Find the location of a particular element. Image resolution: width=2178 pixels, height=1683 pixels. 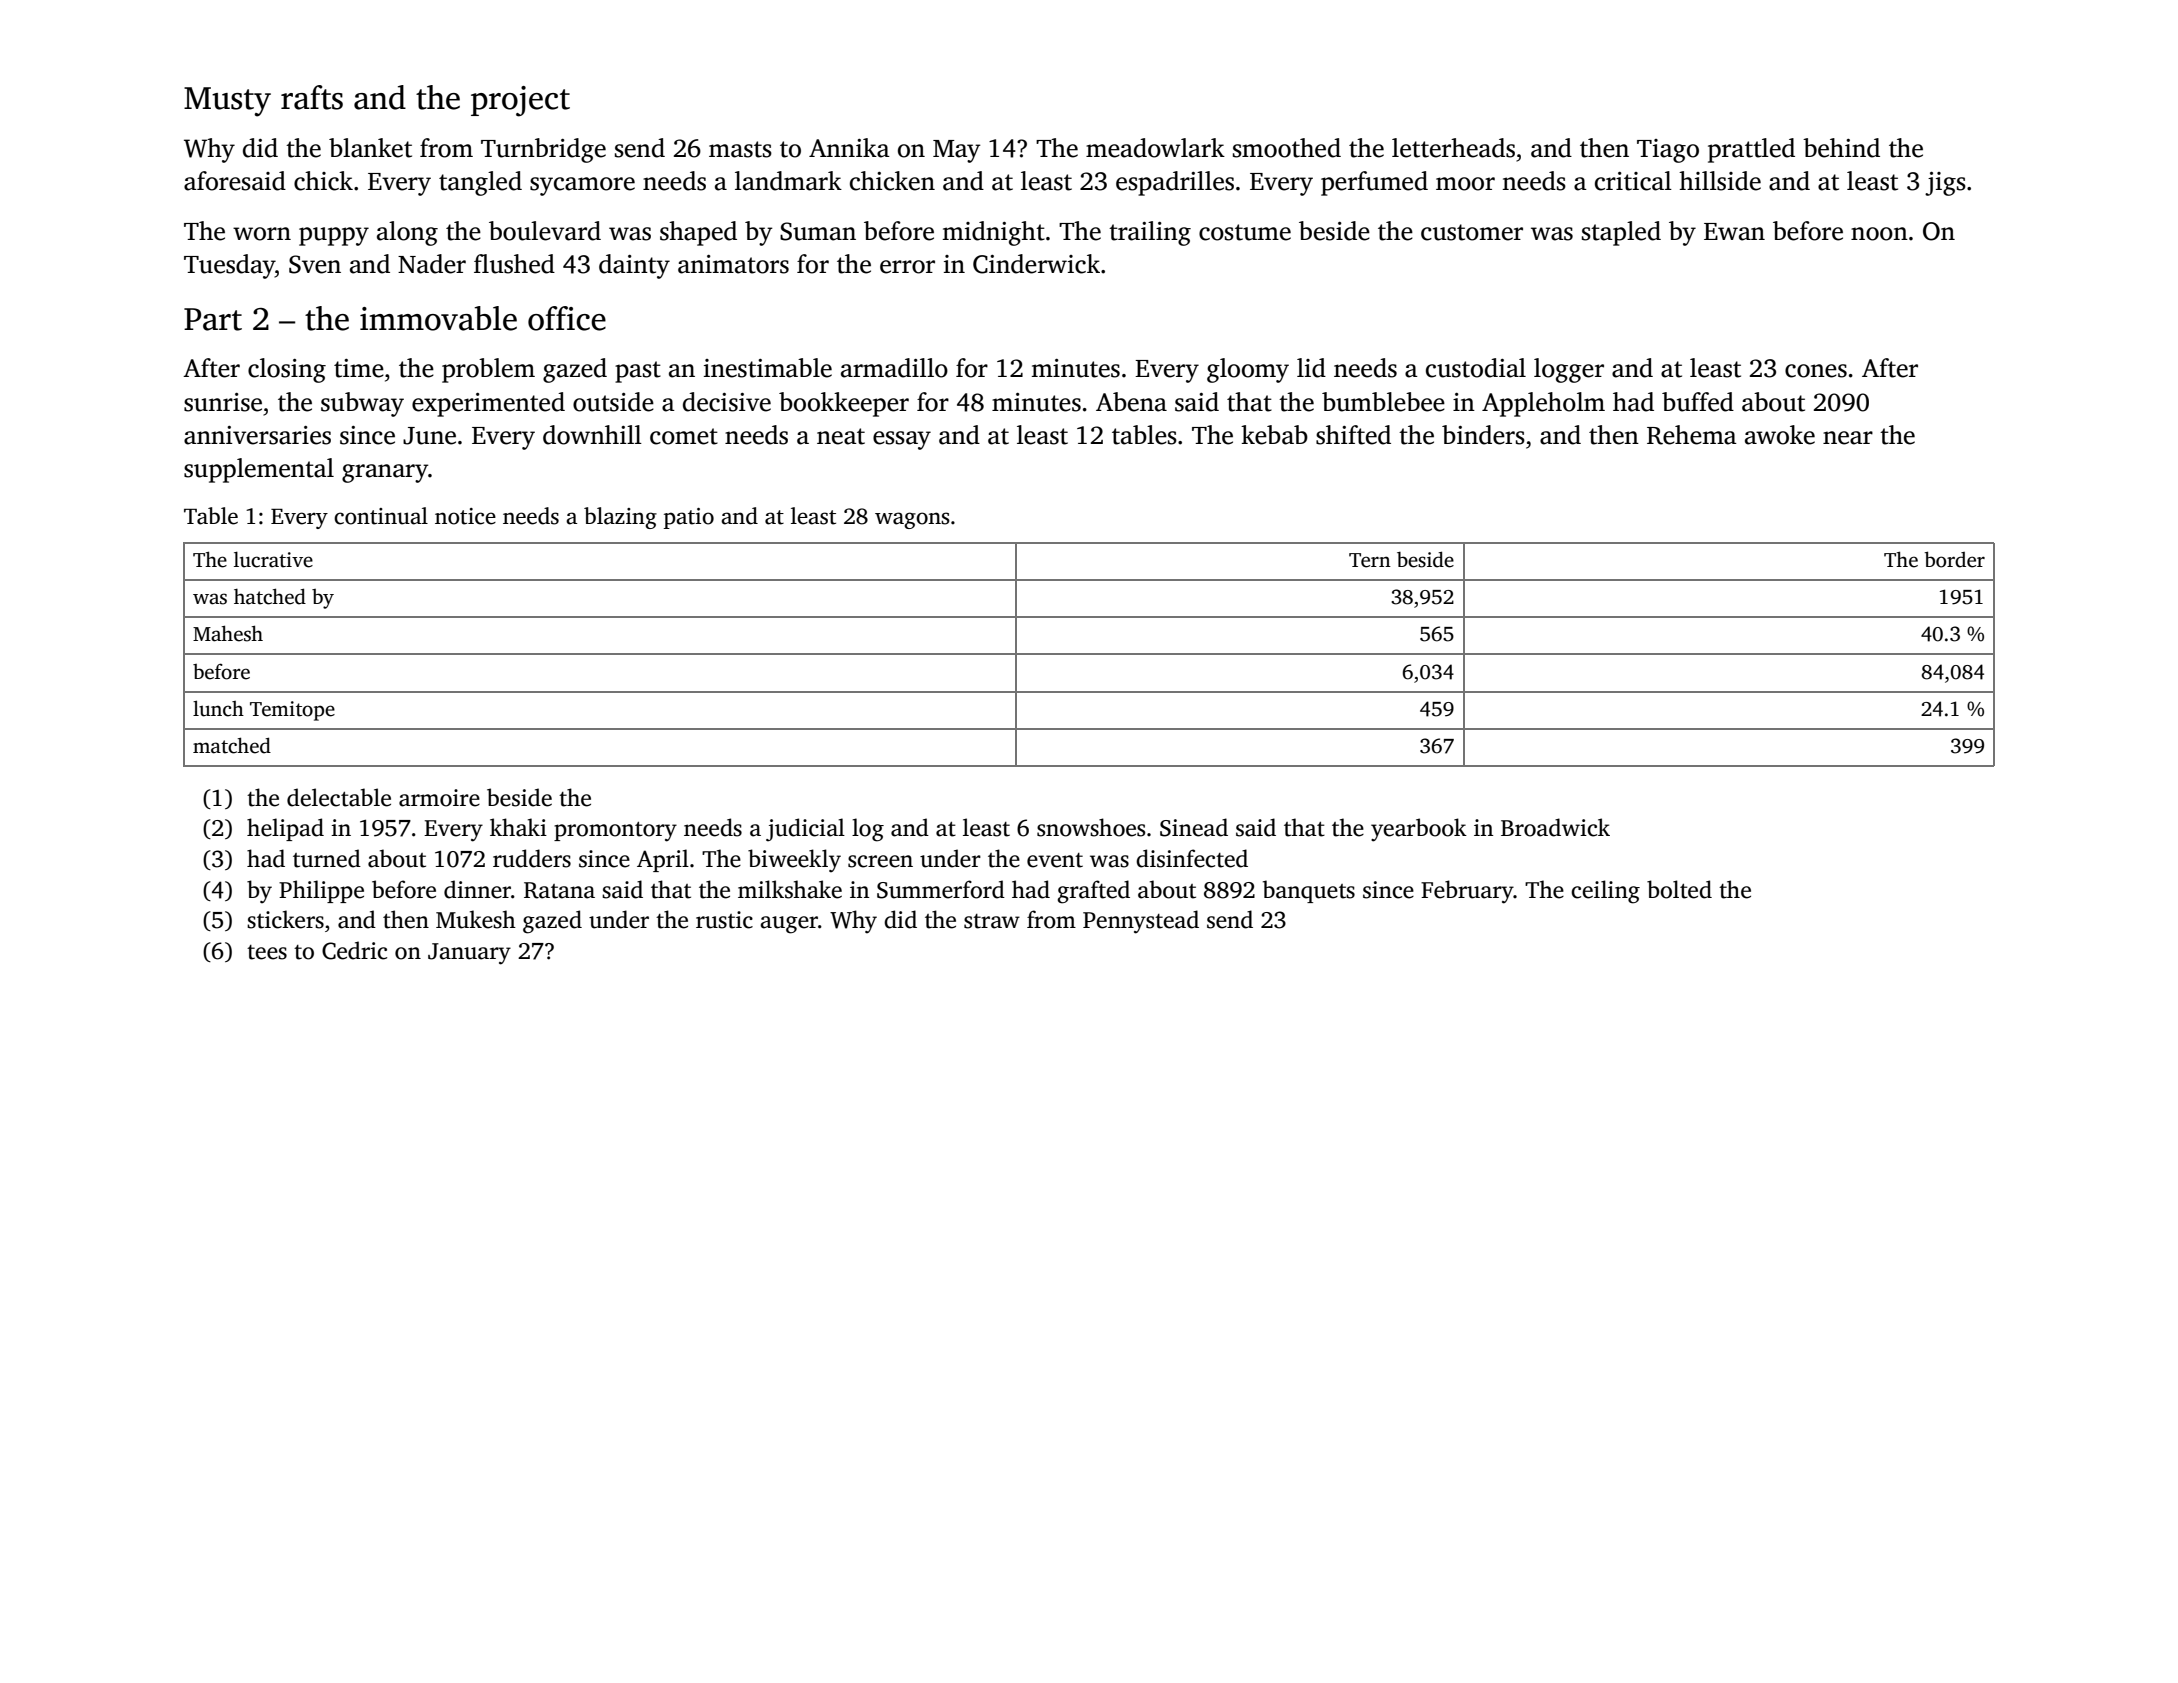

prattled is located at coordinates (1751, 150).
